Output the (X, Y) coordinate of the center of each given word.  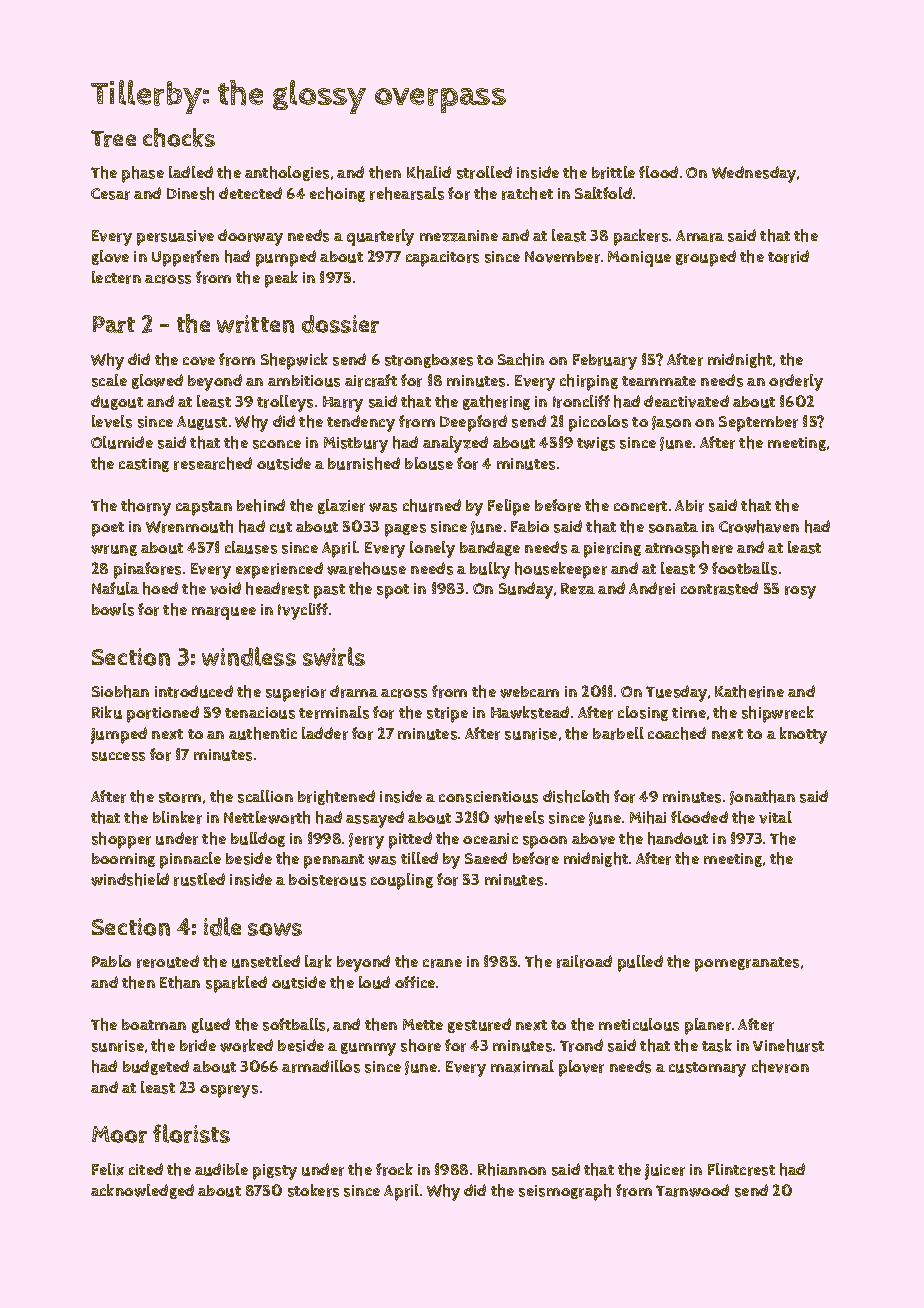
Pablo (111, 961)
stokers (313, 1190)
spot (393, 591)
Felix (108, 1169)
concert (640, 506)
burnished (364, 463)
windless (249, 656)
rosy (800, 592)
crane (442, 963)
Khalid (429, 172)
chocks (179, 137)
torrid (788, 256)
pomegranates (747, 964)
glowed (157, 381)
